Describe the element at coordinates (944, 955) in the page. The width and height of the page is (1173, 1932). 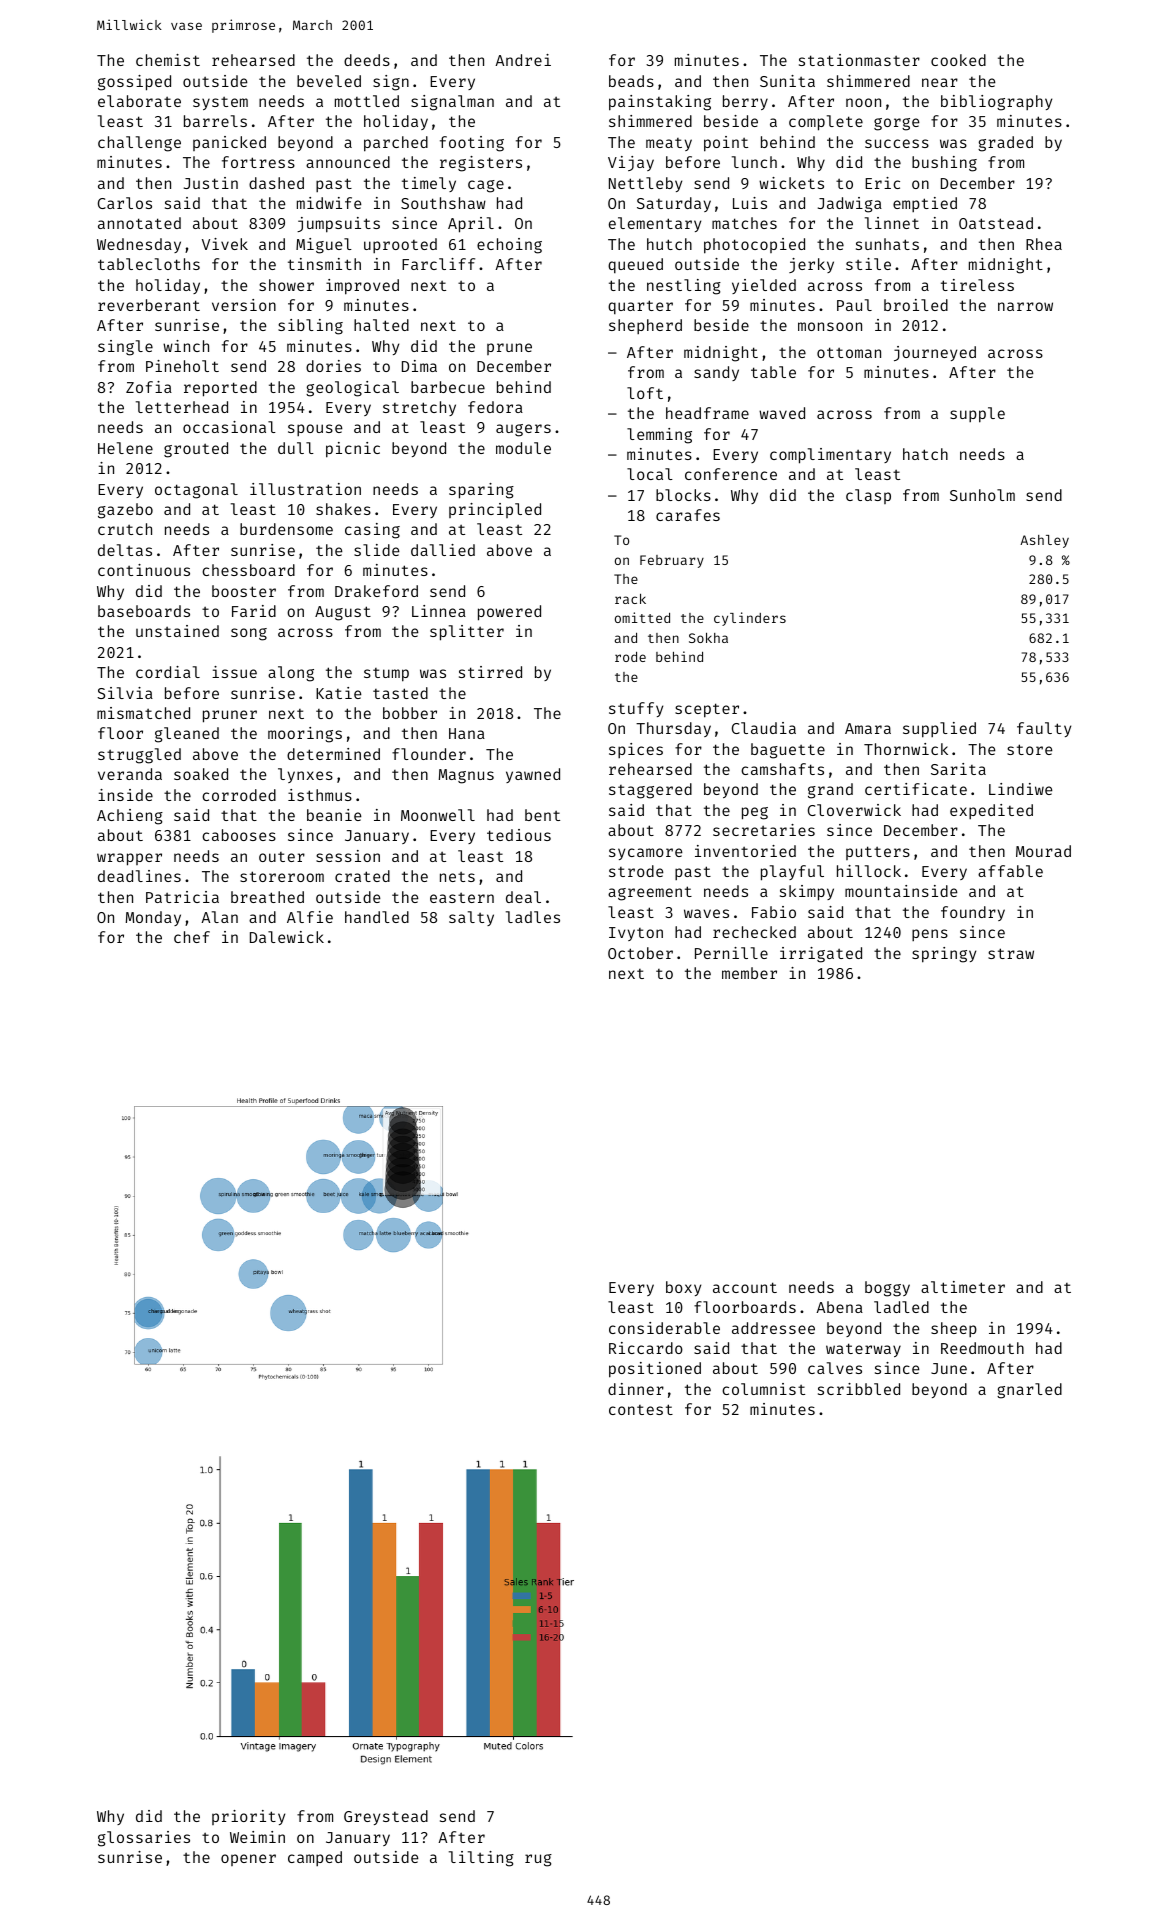
I see `springy` at that location.
